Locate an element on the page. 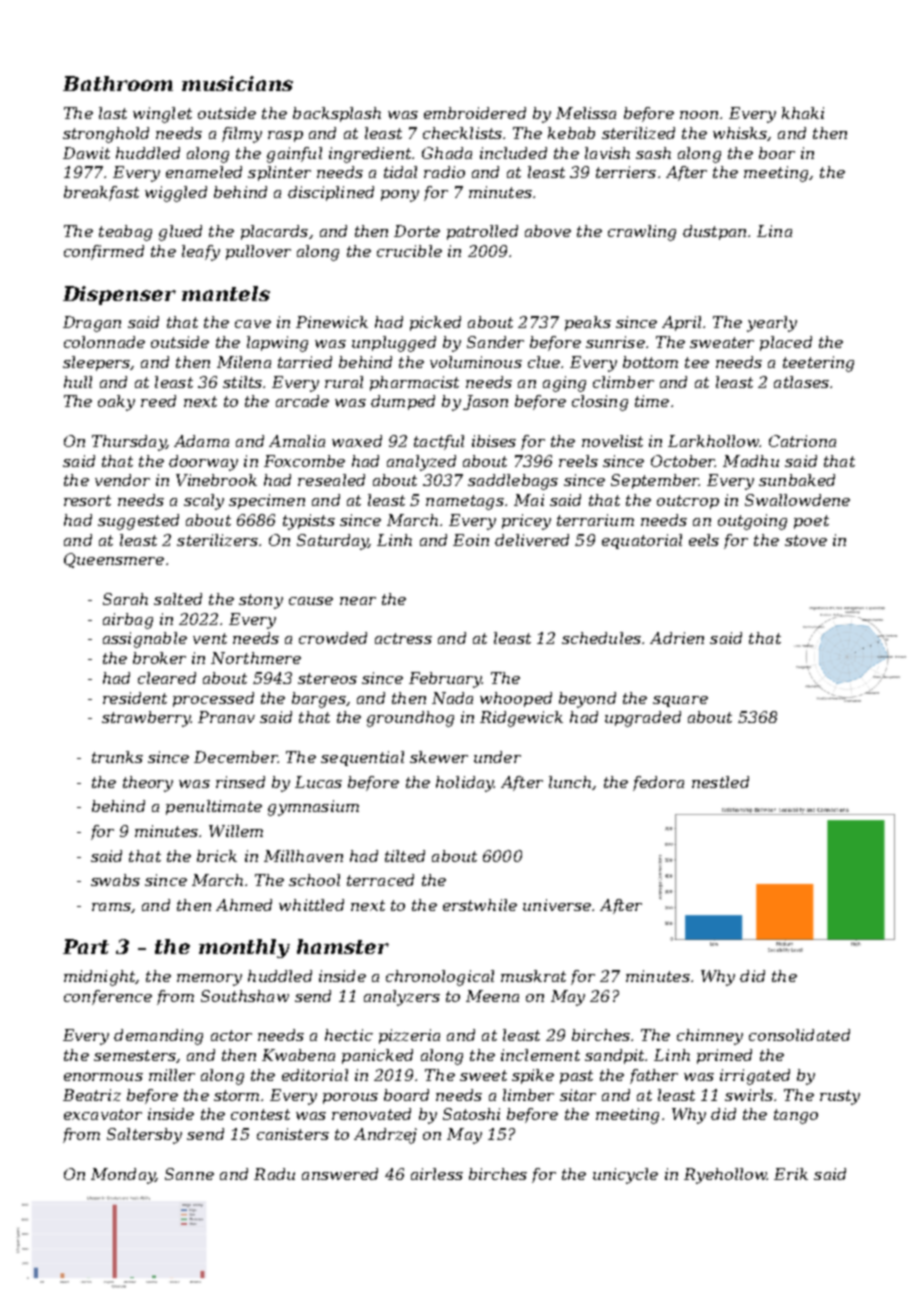 The width and height of the image is (924, 1308). sequential is located at coordinates (362, 758).
